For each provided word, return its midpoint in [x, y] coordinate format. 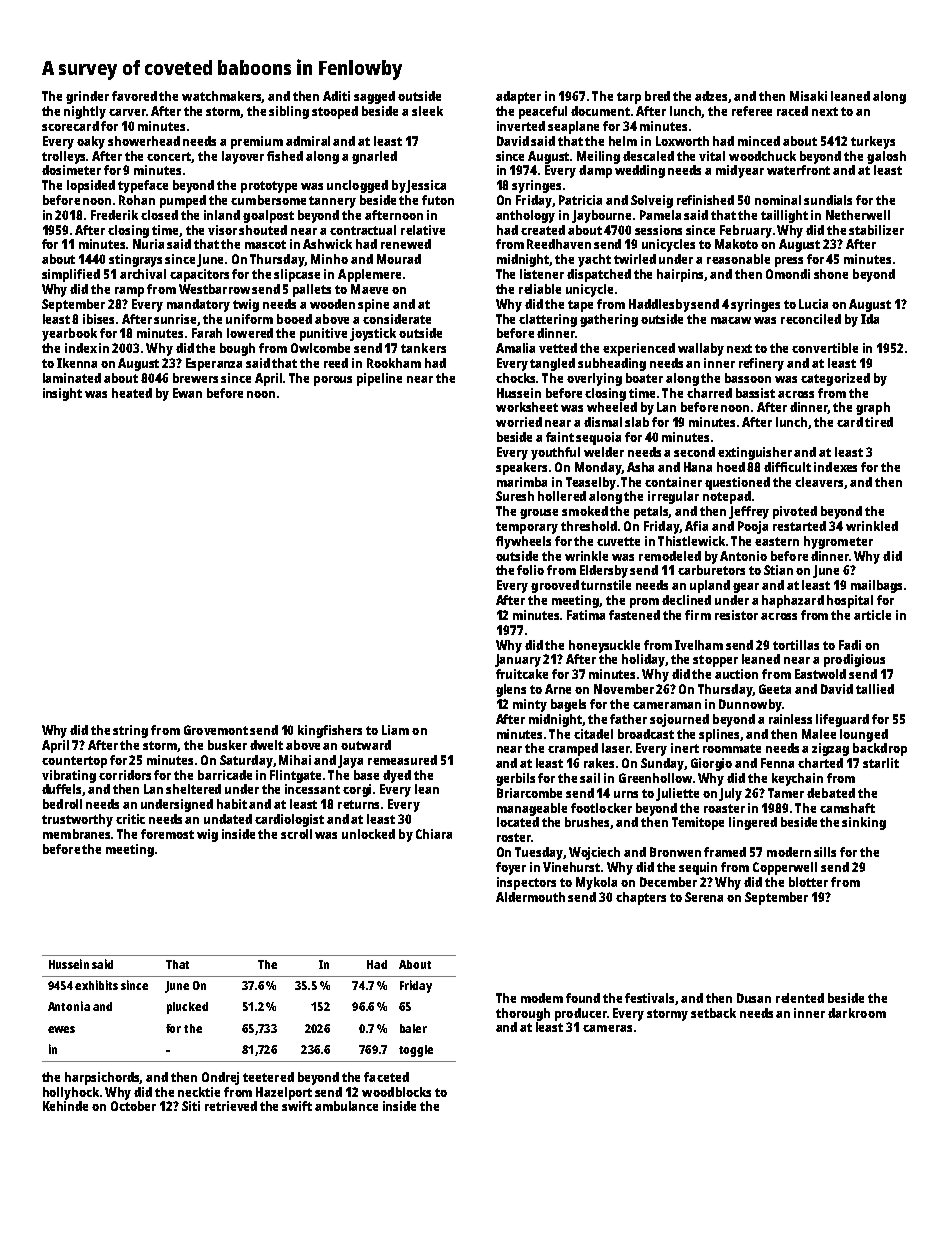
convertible [825, 348]
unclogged [357, 186]
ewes [61, 1029]
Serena [704, 897]
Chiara [434, 834]
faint [560, 437]
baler [413, 1028]
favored [134, 96]
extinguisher [755, 453]
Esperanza [214, 364]
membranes [76, 834]
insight [62, 394]
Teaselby [591, 483]
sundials [828, 200]
